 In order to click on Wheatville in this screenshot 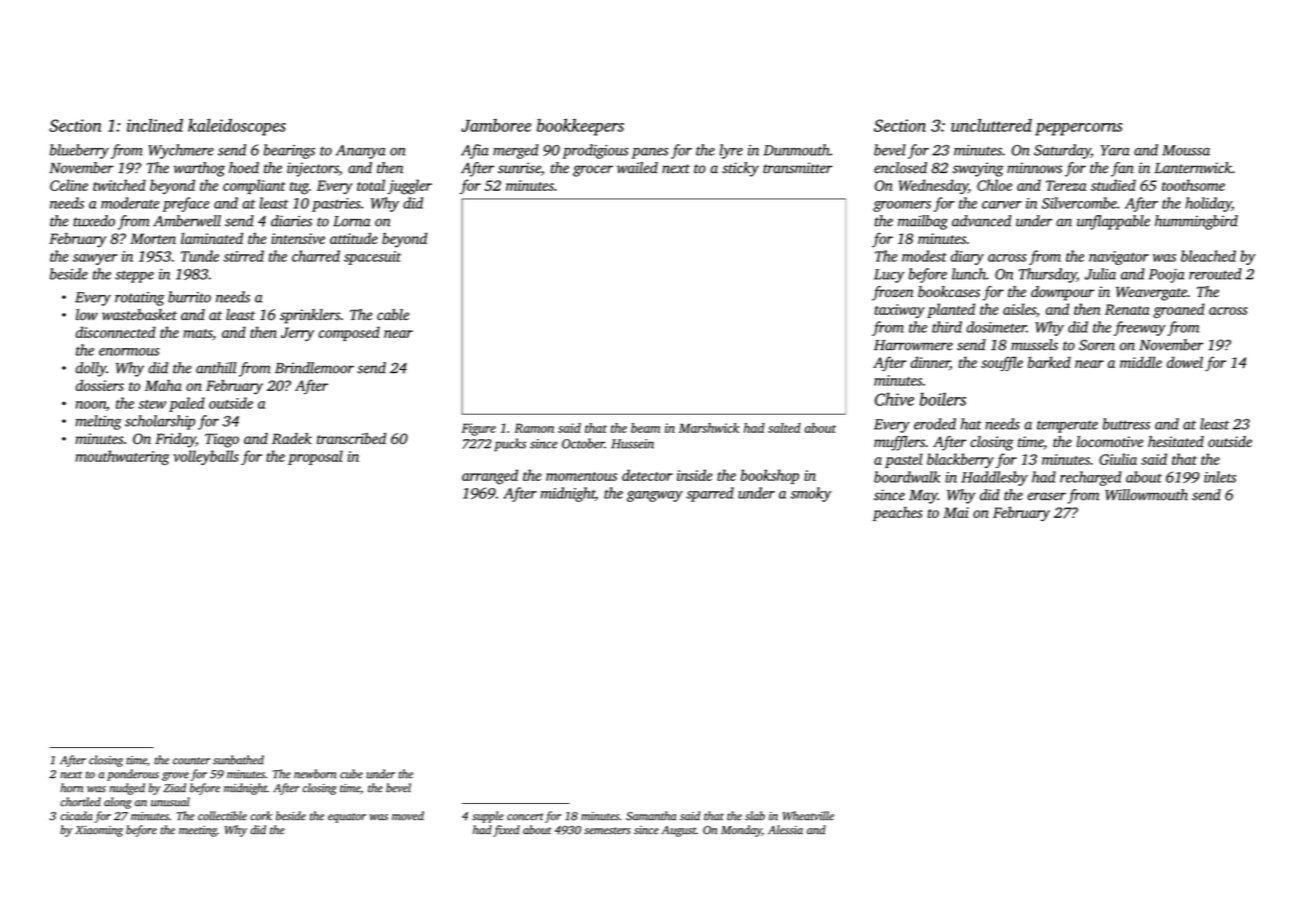, I will do `click(808, 816)`.
